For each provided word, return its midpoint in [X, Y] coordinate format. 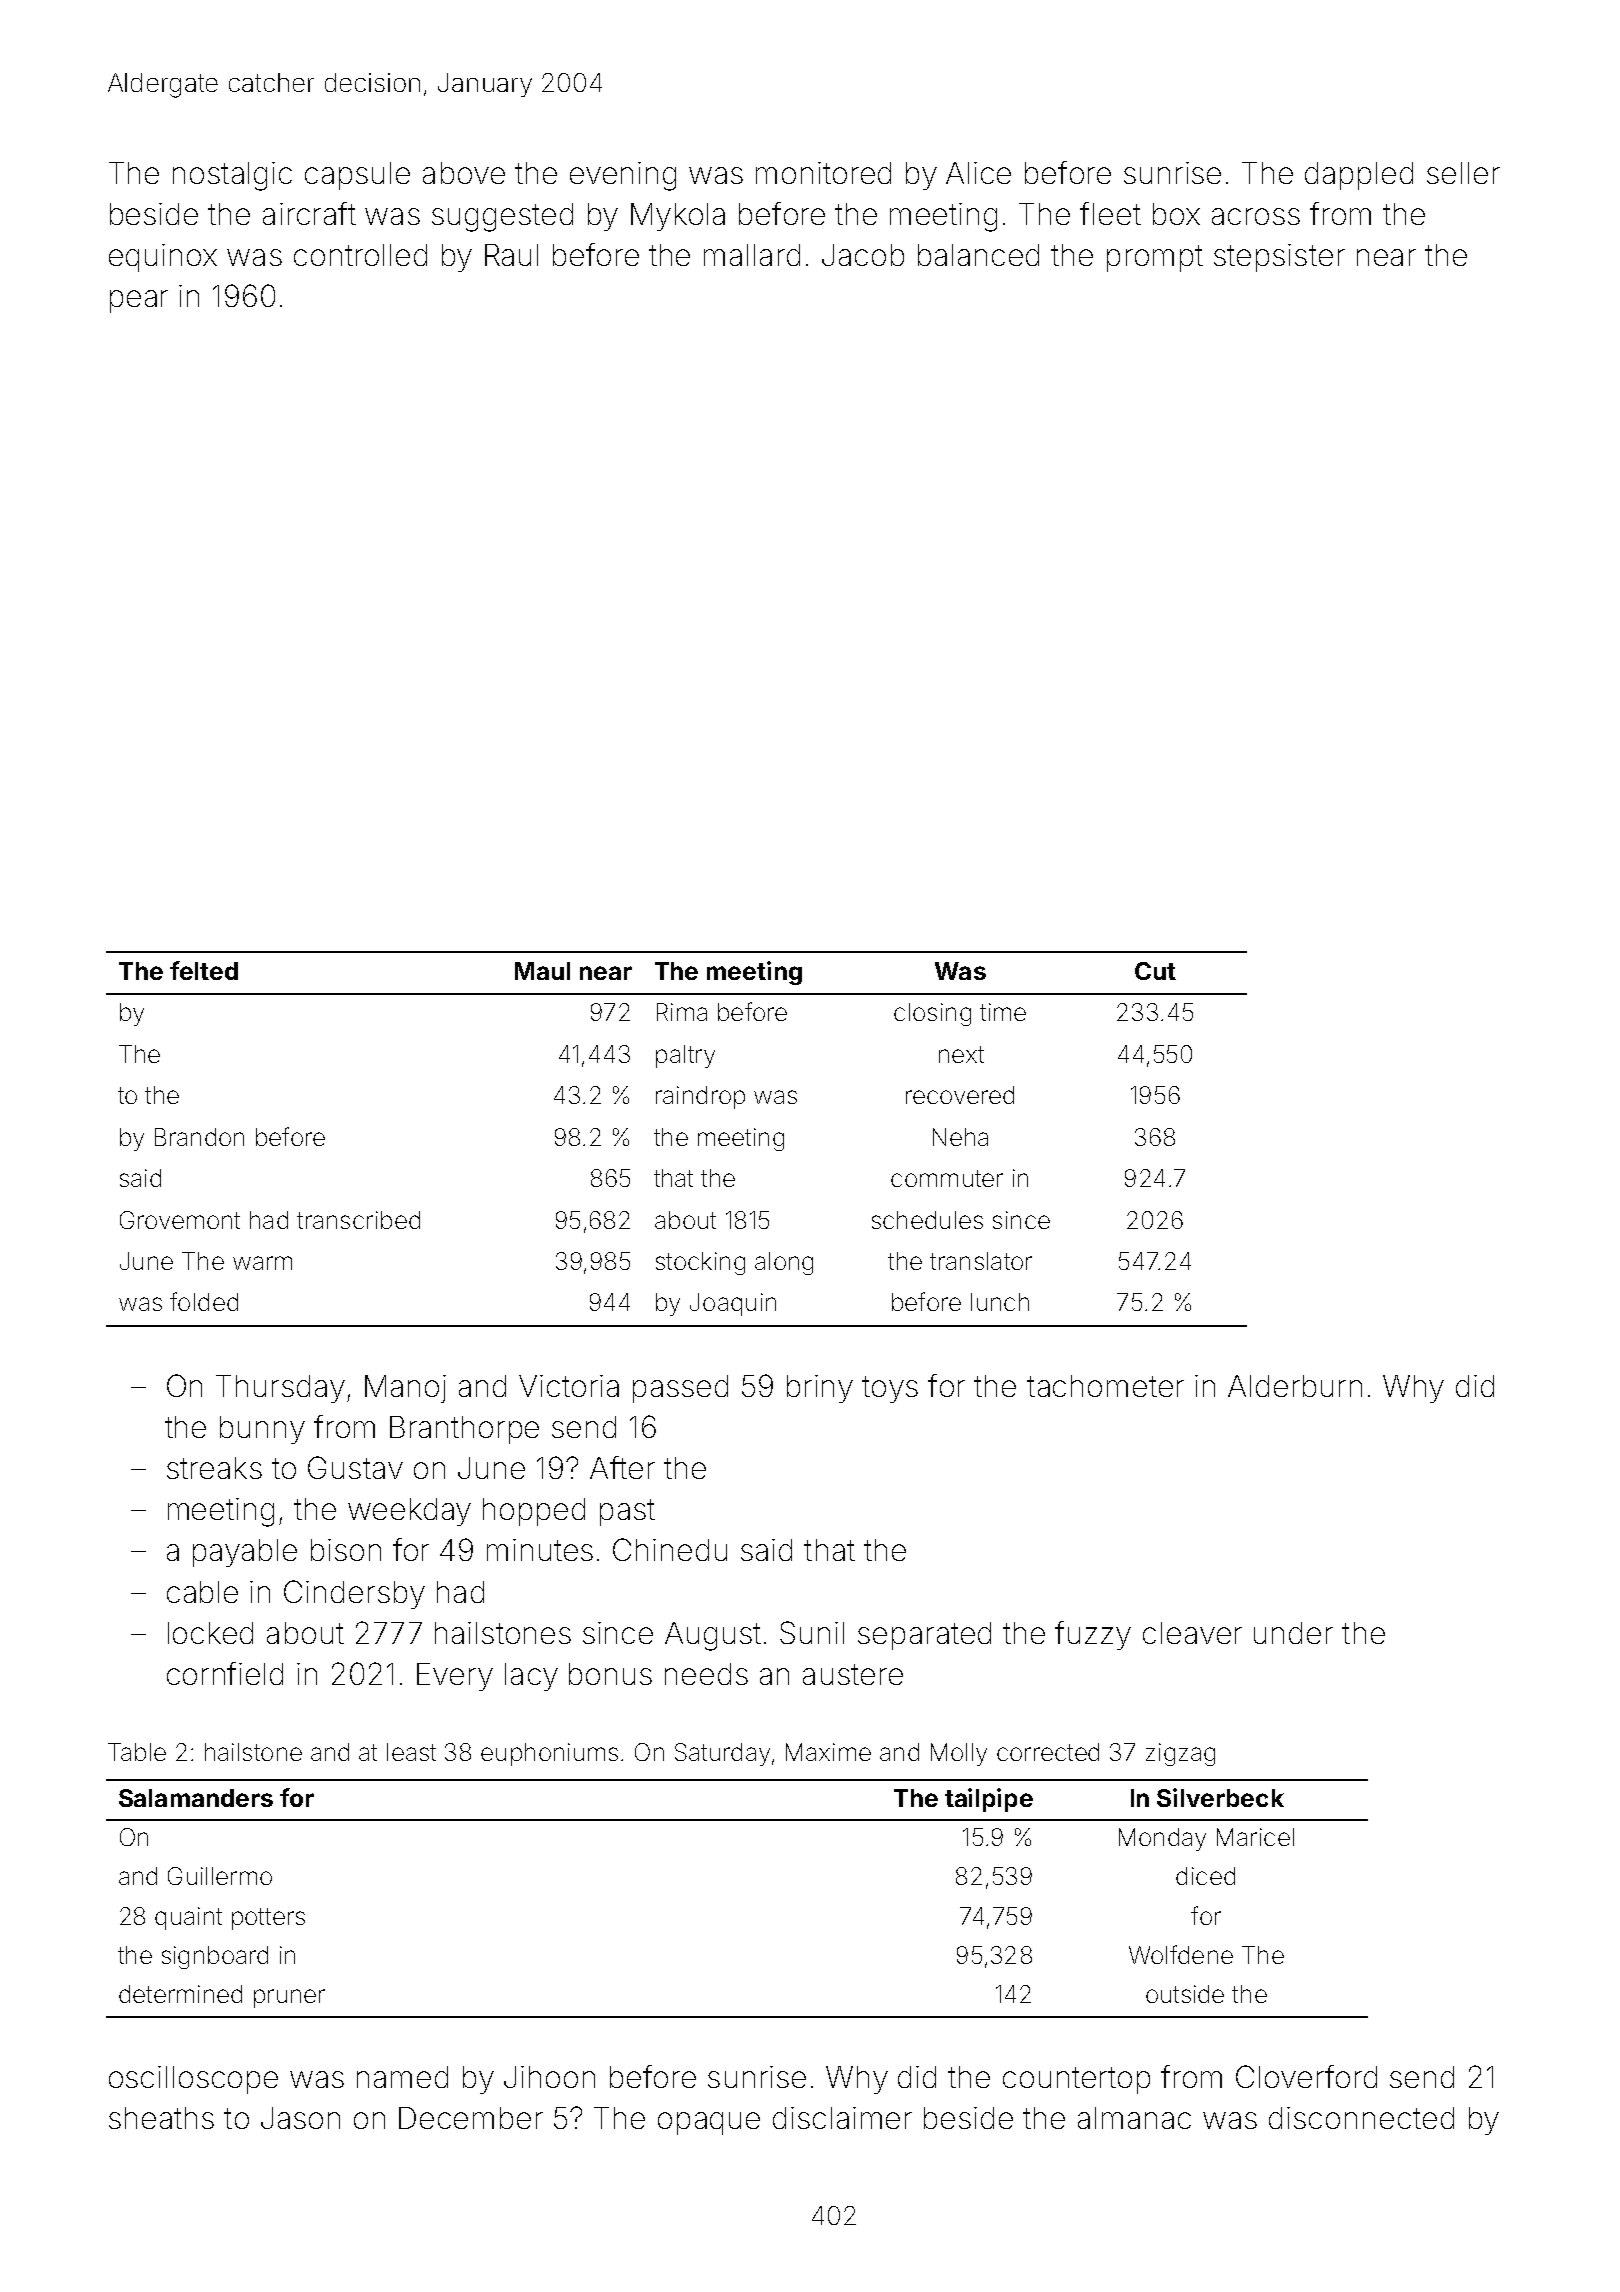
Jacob [863, 255]
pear [139, 301]
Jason [300, 2118]
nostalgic [232, 176]
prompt [1155, 258]
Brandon [199, 1137]
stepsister [1279, 258]
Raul [511, 255]
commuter [947, 1178]
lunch [1000, 1302]
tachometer [1105, 1386]
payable [245, 1553]
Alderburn [1295, 1386]
